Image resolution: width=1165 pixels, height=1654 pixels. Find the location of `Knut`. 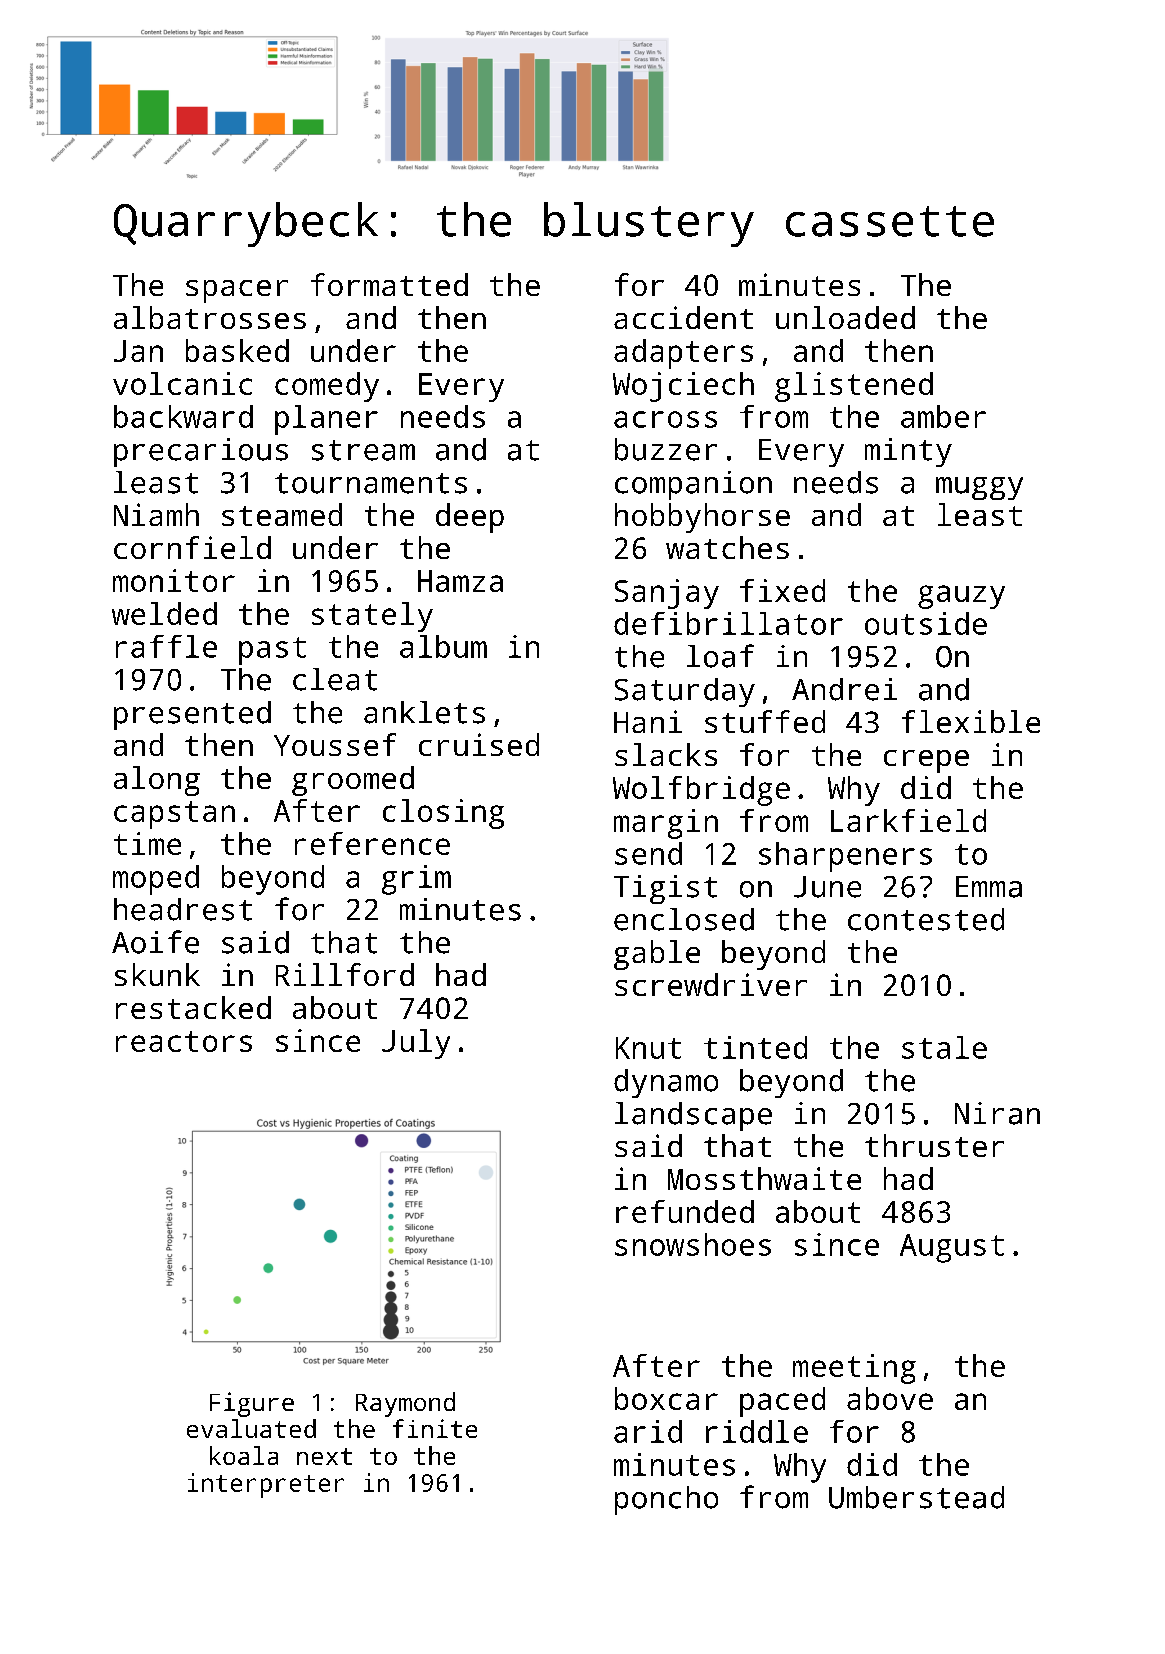

Knut is located at coordinates (648, 1048).
